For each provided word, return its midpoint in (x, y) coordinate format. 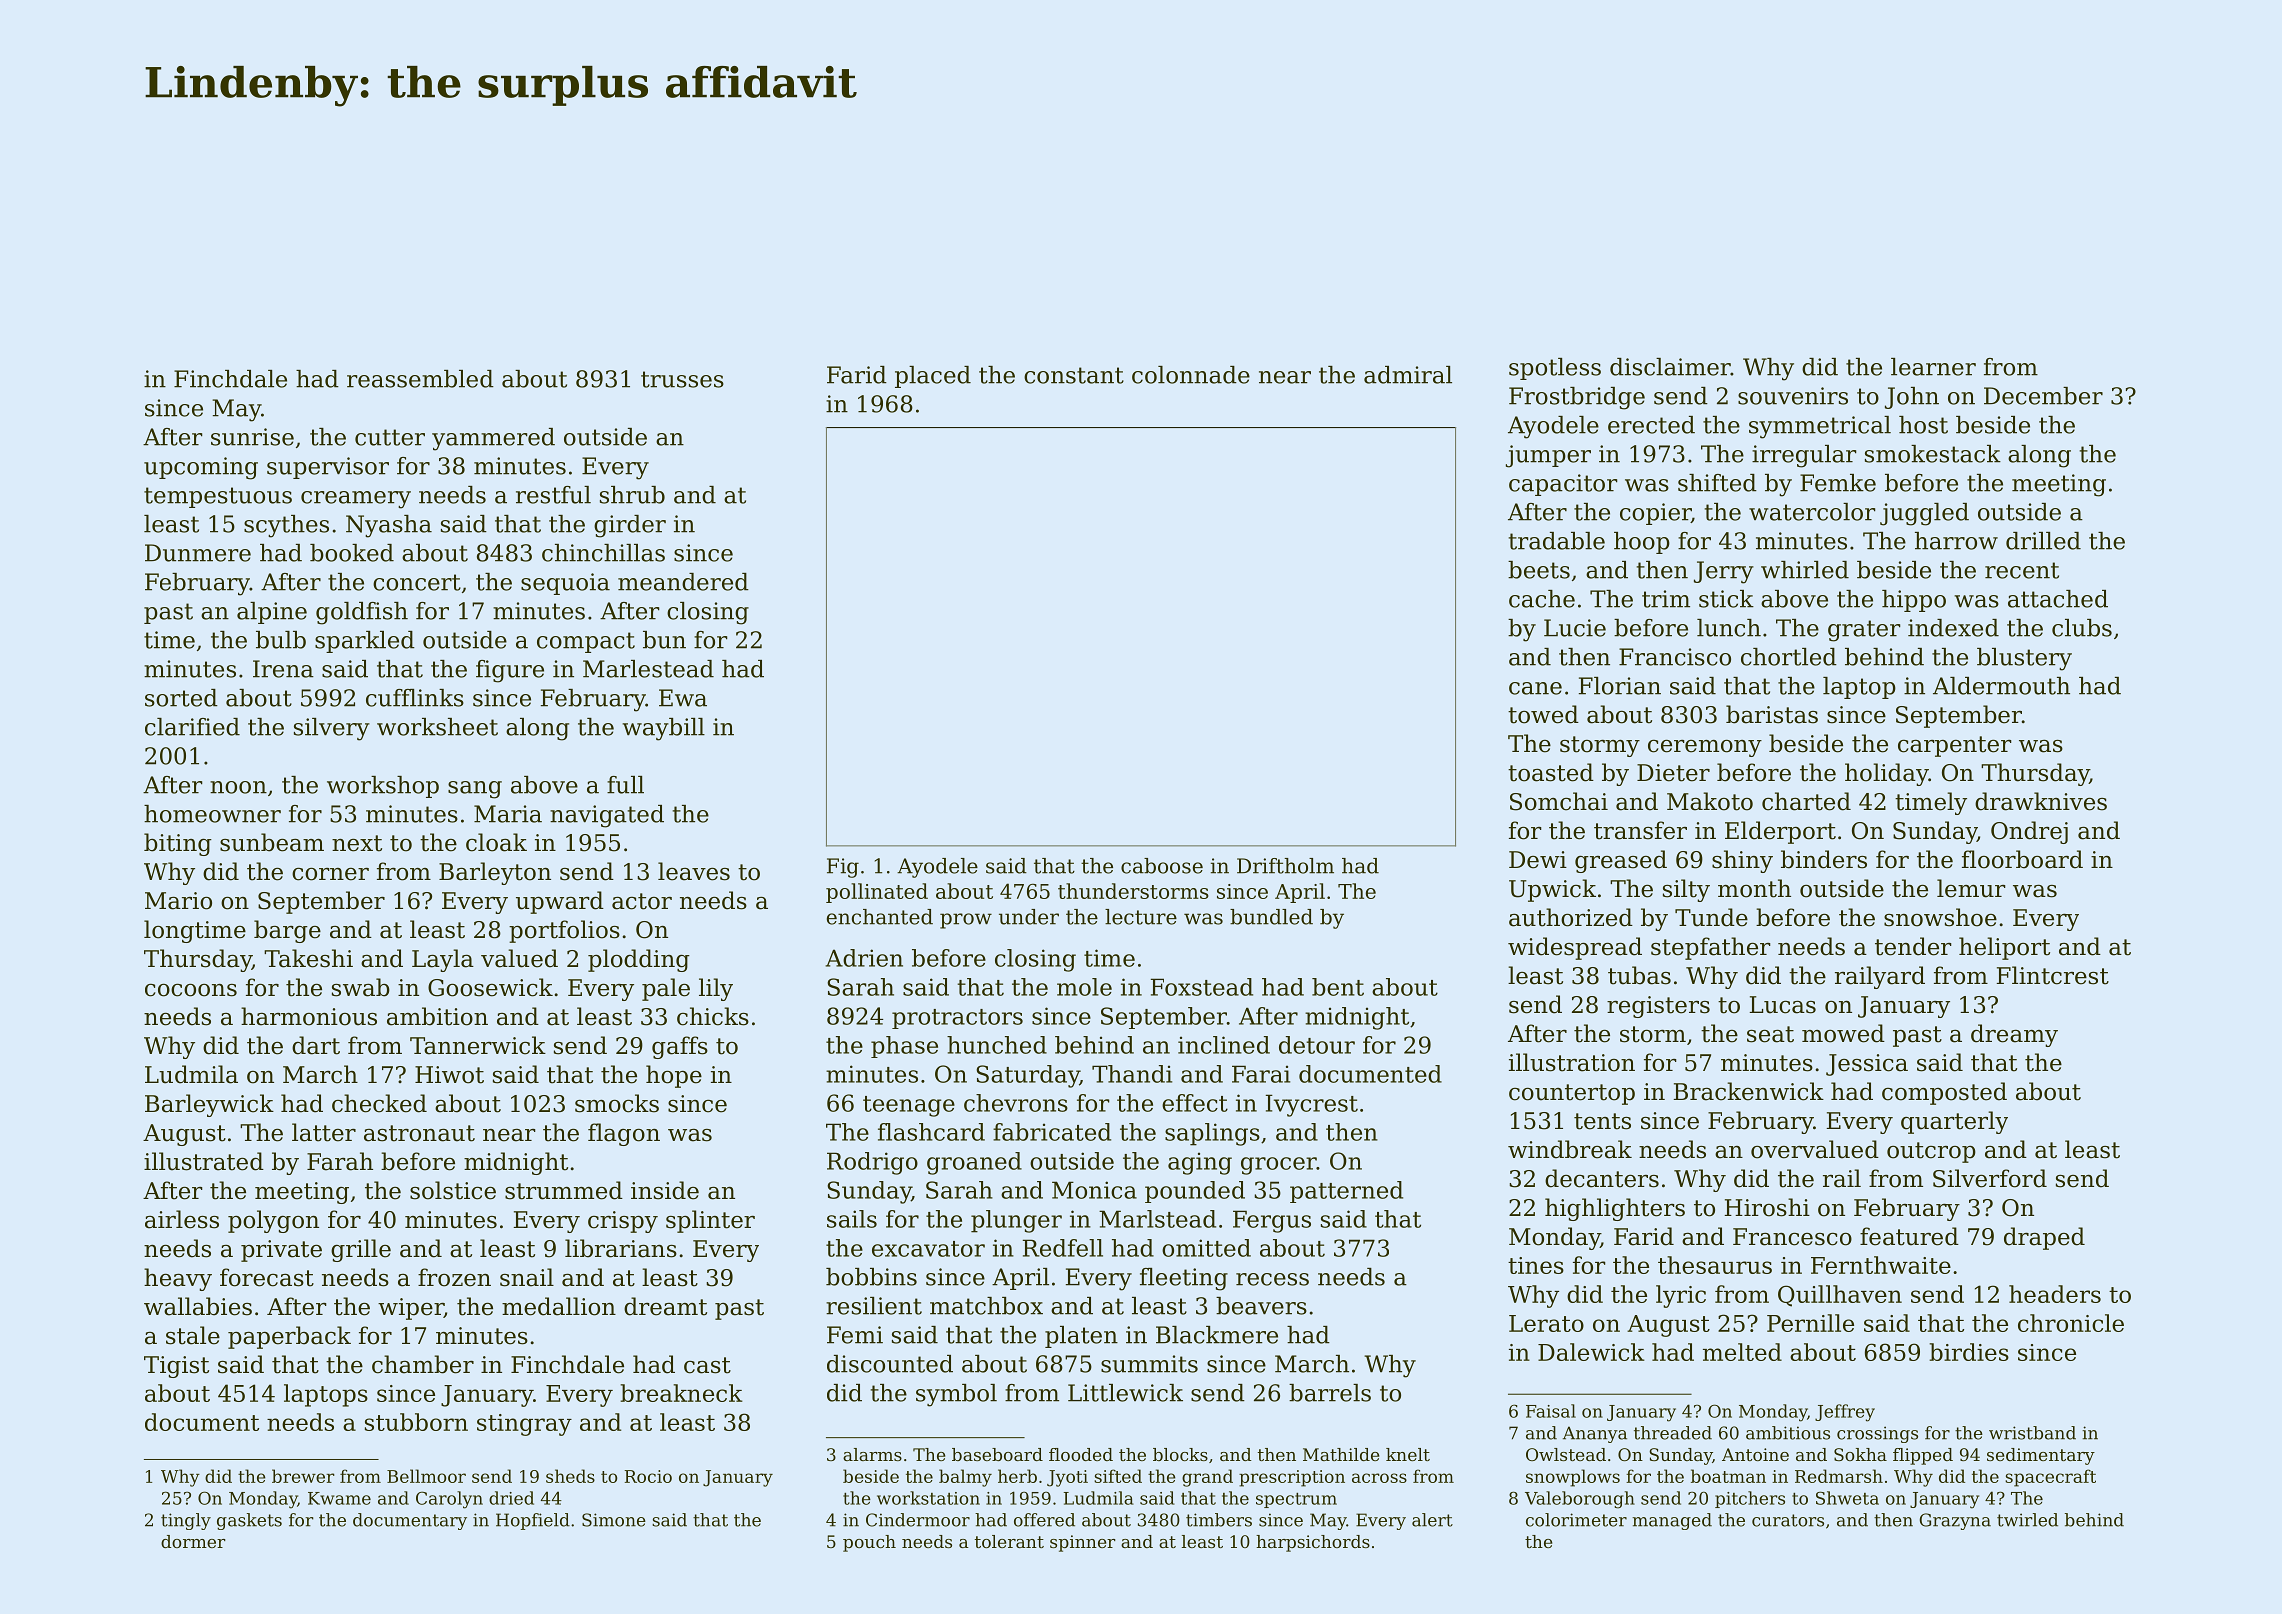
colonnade (1191, 375)
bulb (281, 640)
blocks (1180, 1454)
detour (1317, 1045)
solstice (453, 1190)
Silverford (1990, 1178)
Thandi (1132, 1074)
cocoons (191, 990)
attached (2058, 599)
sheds (570, 1476)
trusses (682, 379)
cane (1535, 688)
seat (1770, 1034)
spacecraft (2050, 1478)
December (2043, 396)
